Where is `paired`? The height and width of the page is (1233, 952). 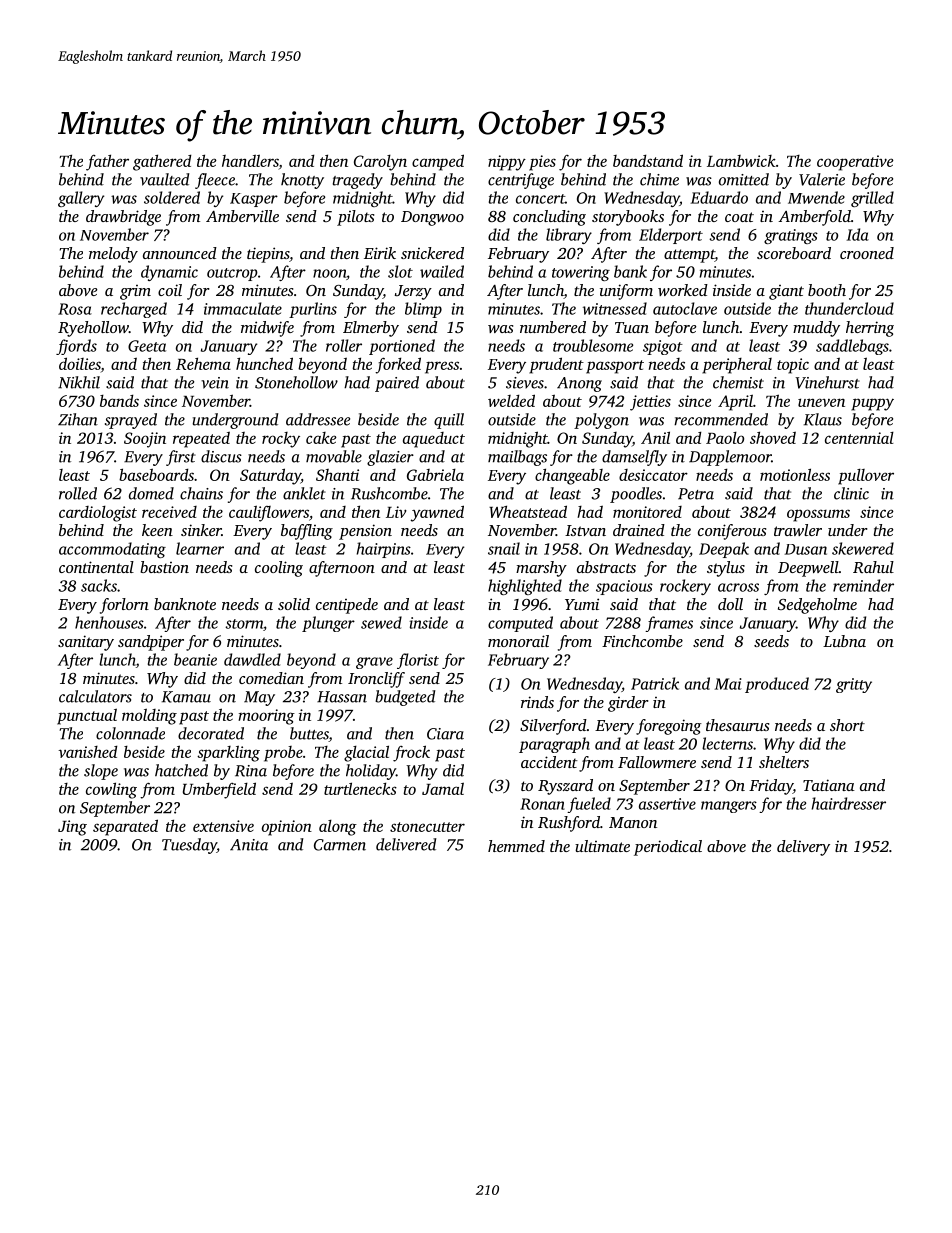
paired is located at coordinates (397, 384).
